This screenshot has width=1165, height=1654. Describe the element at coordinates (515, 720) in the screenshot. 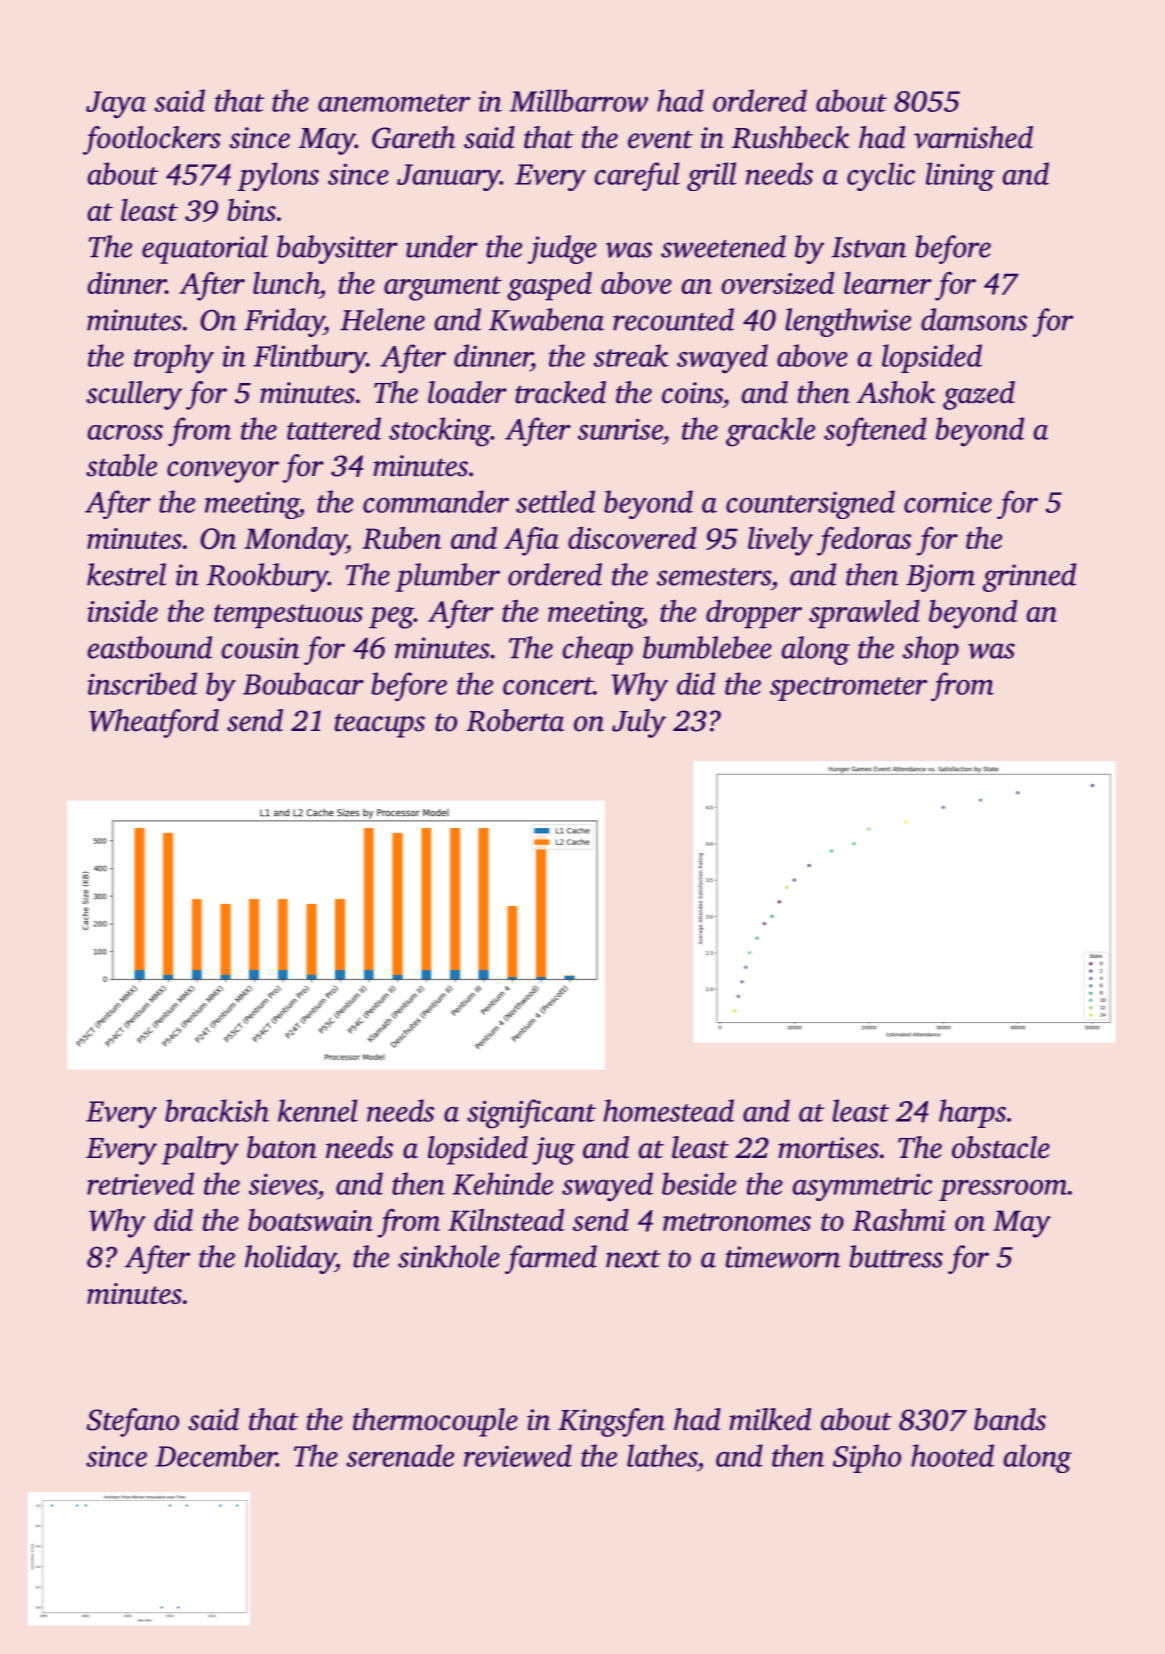

I see `Roberta` at that location.
